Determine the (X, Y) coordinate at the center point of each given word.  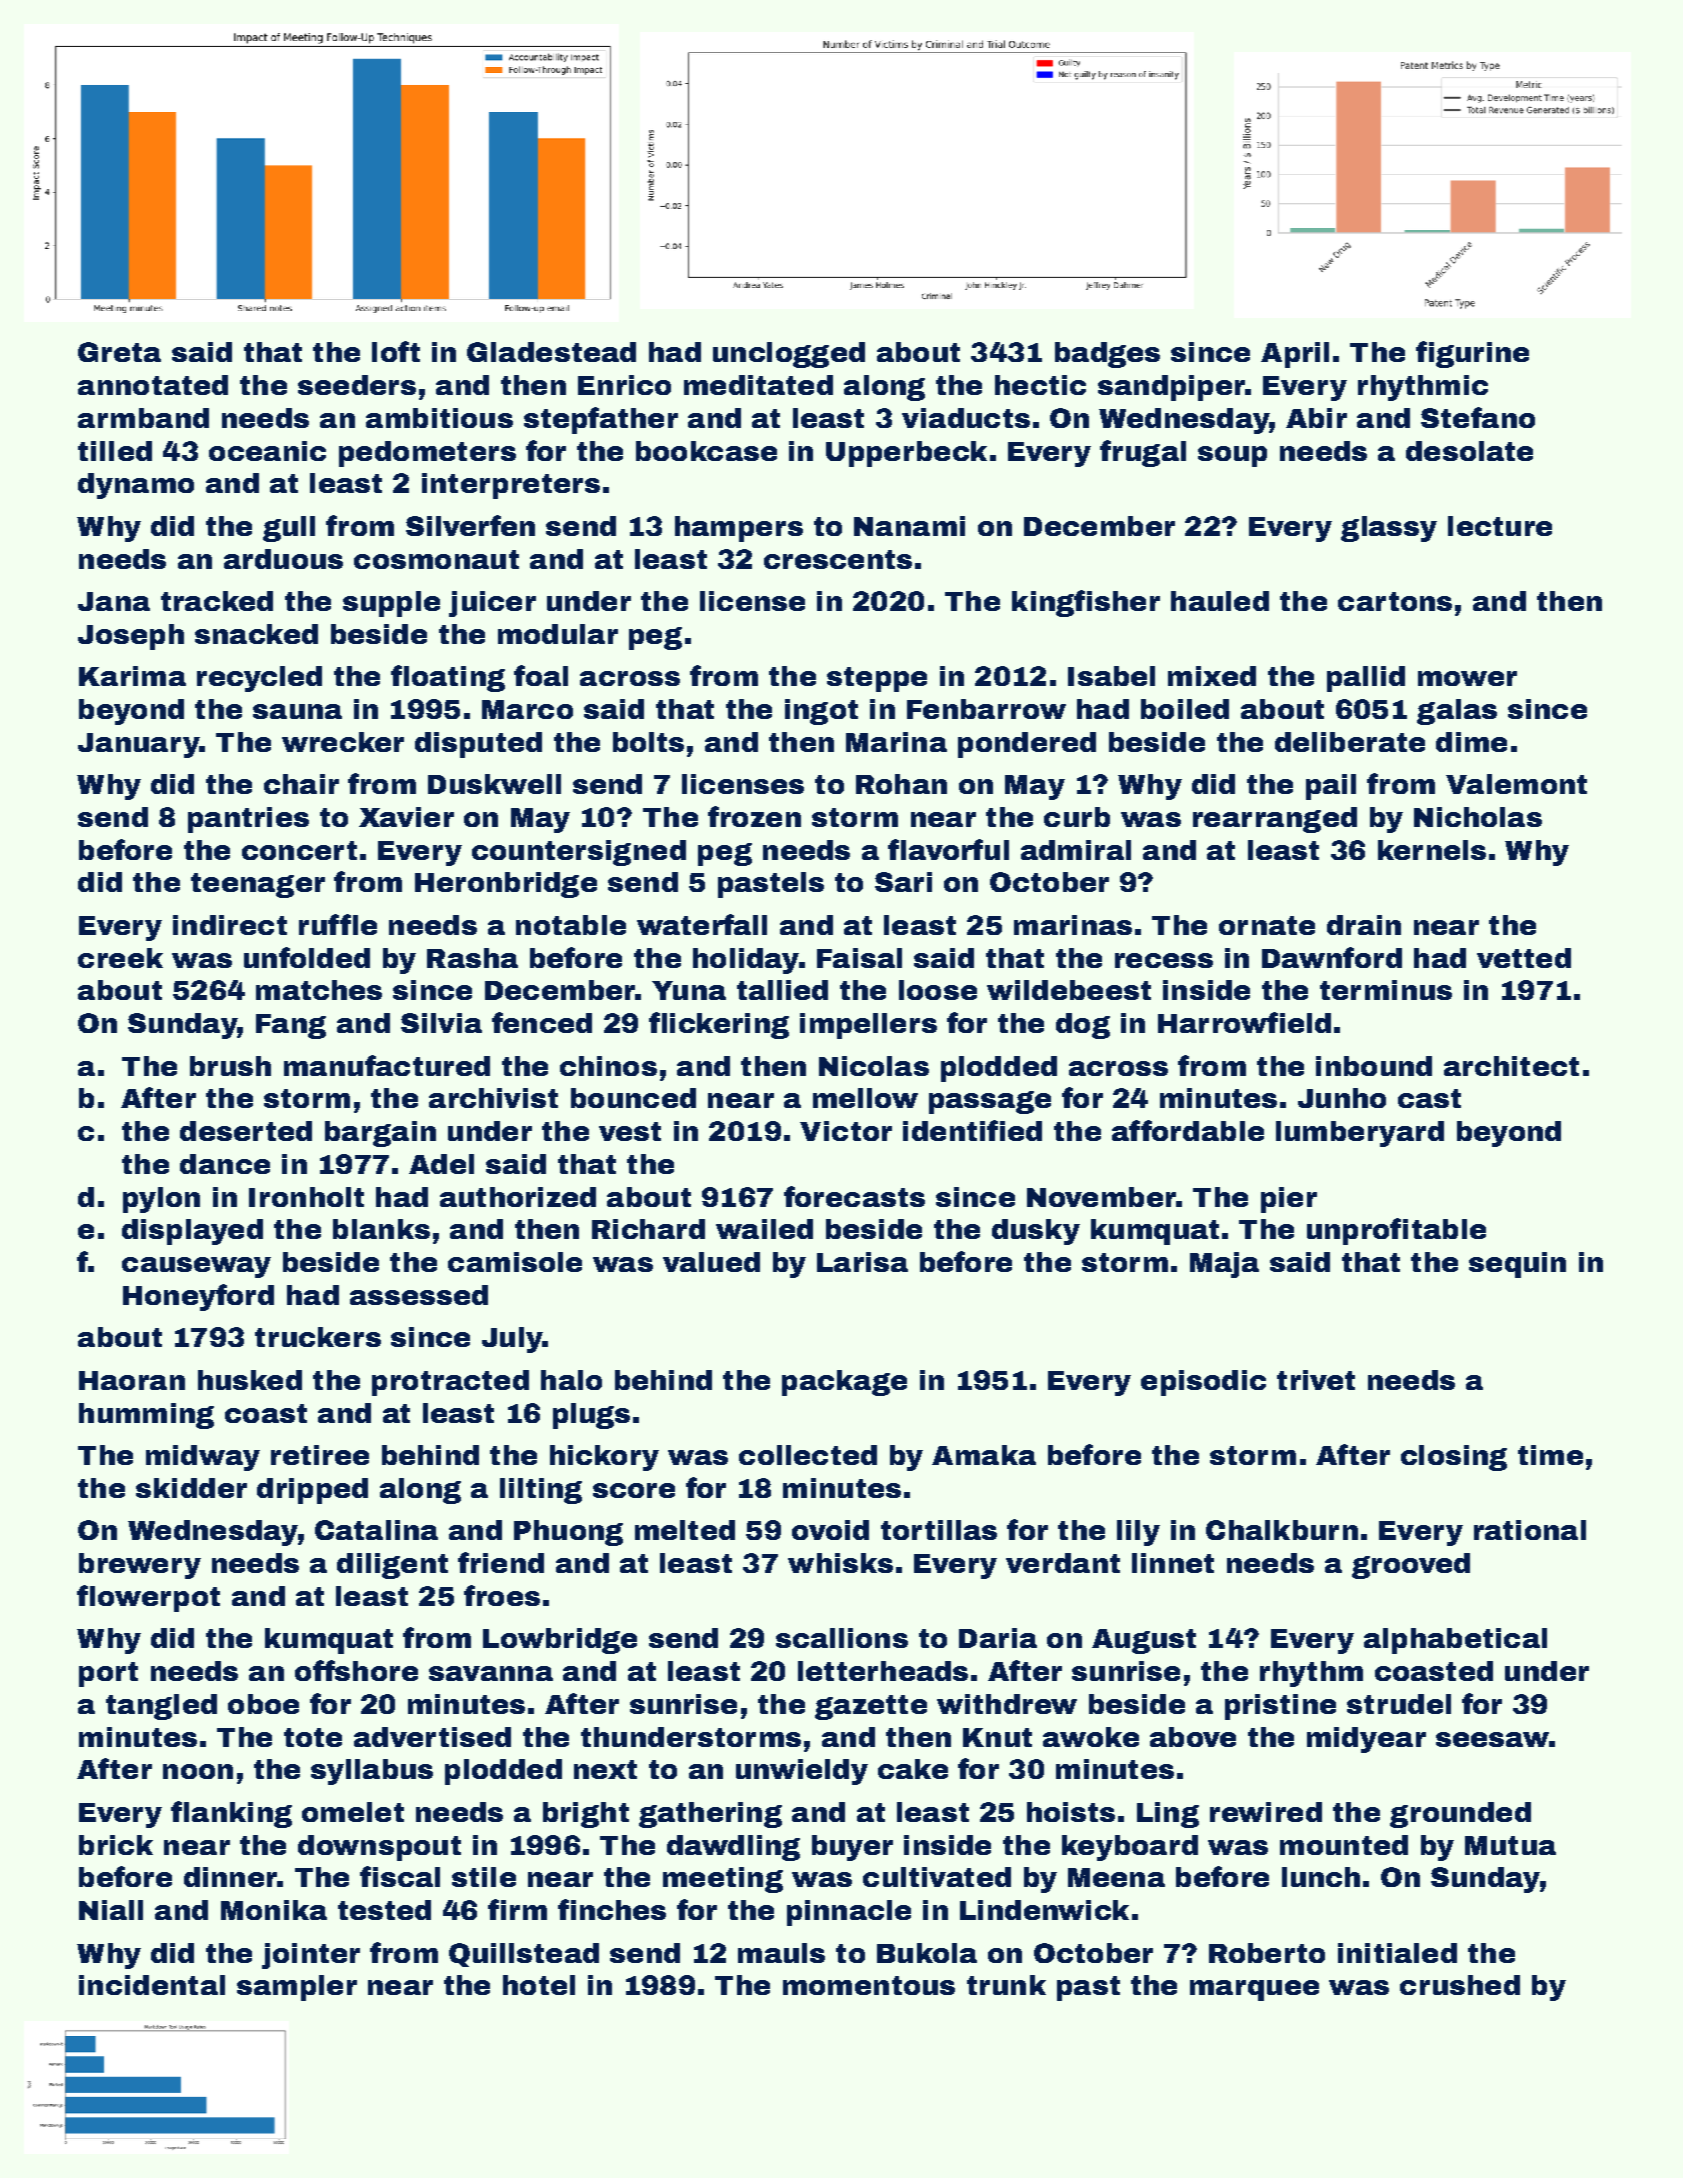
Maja (1224, 1265)
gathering (710, 1815)
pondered (1027, 745)
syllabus (372, 1772)
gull (289, 529)
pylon (161, 1200)
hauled (1220, 601)
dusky (1036, 1232)
